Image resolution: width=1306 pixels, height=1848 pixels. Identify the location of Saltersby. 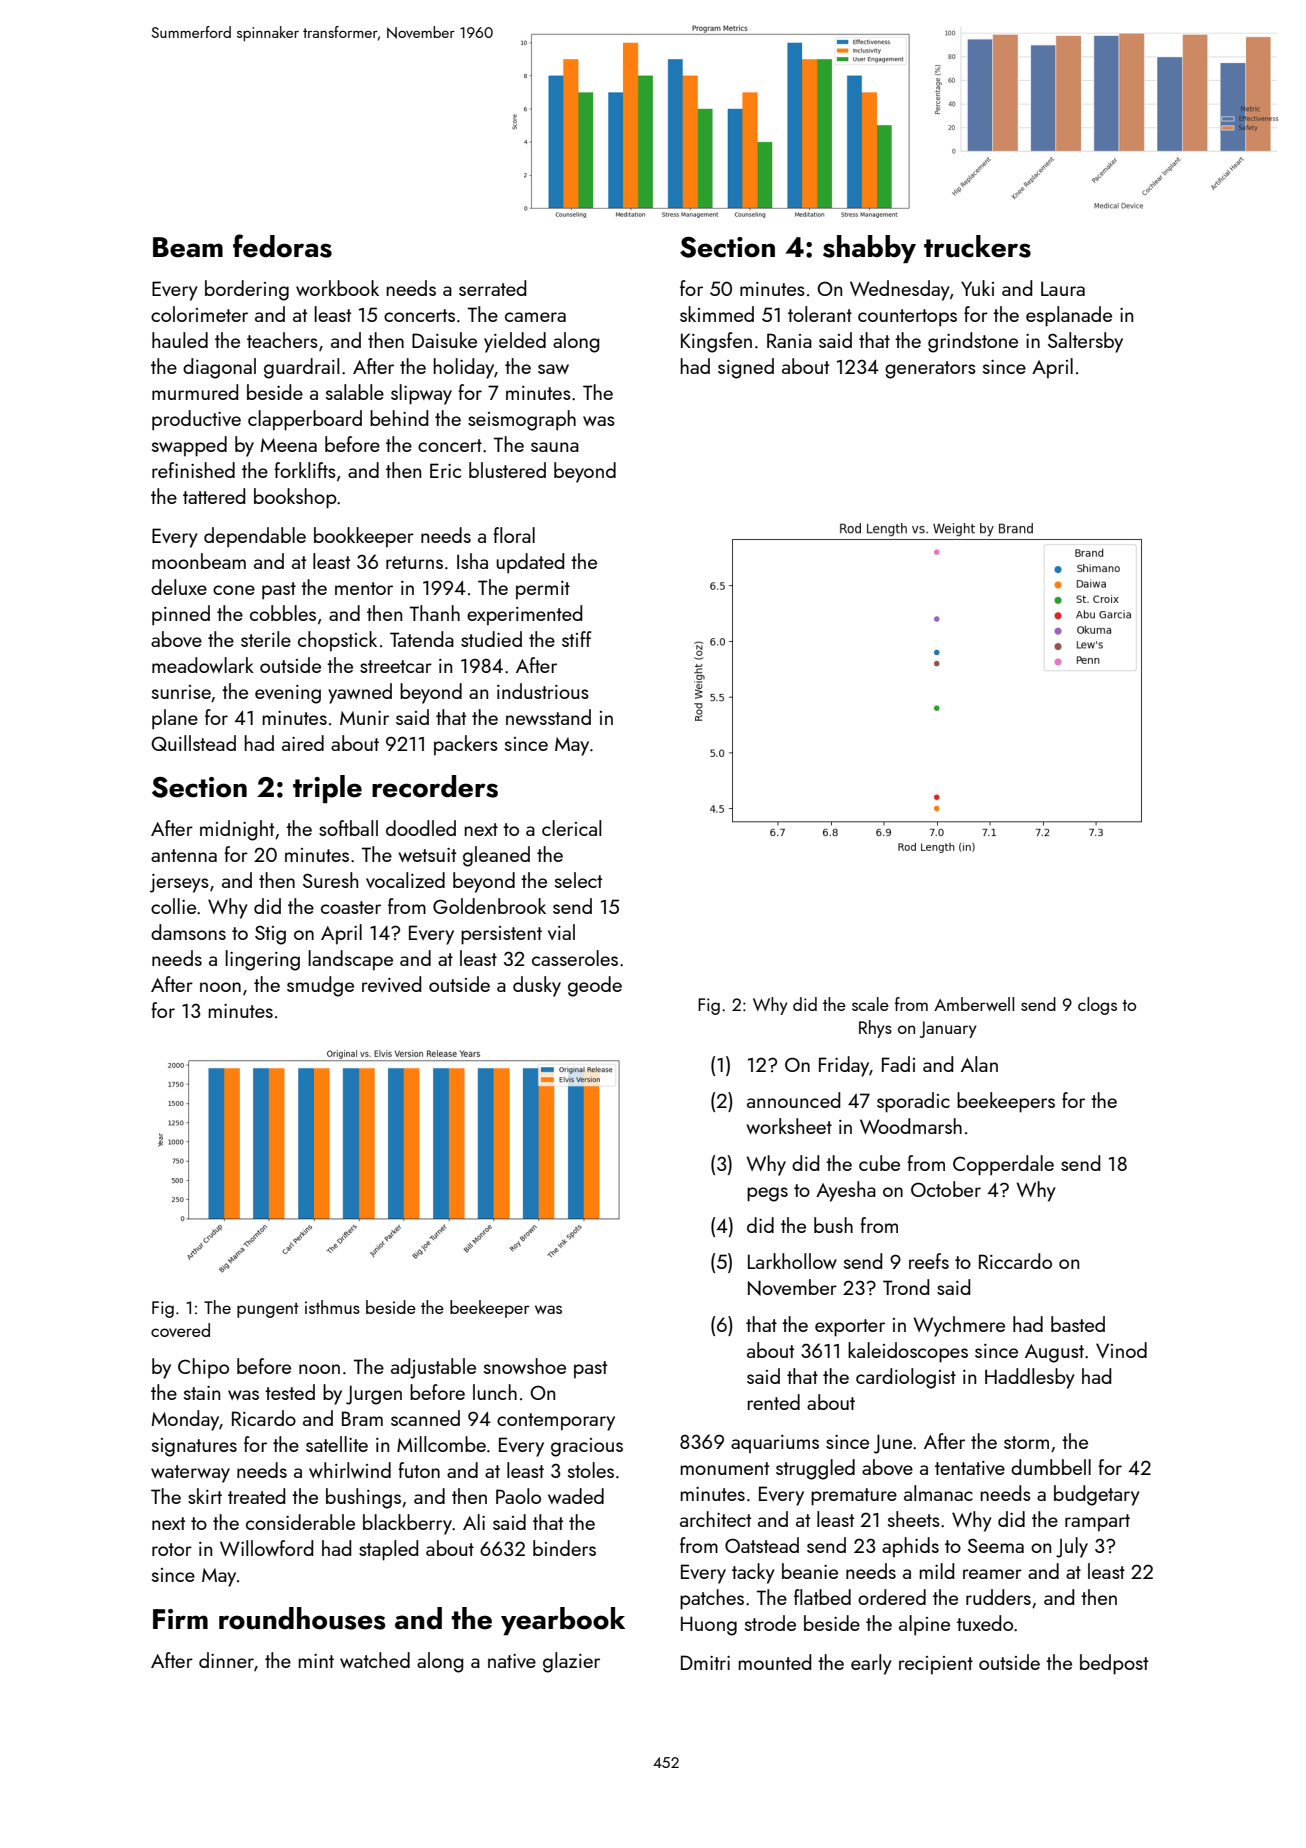
(1085, 342).
